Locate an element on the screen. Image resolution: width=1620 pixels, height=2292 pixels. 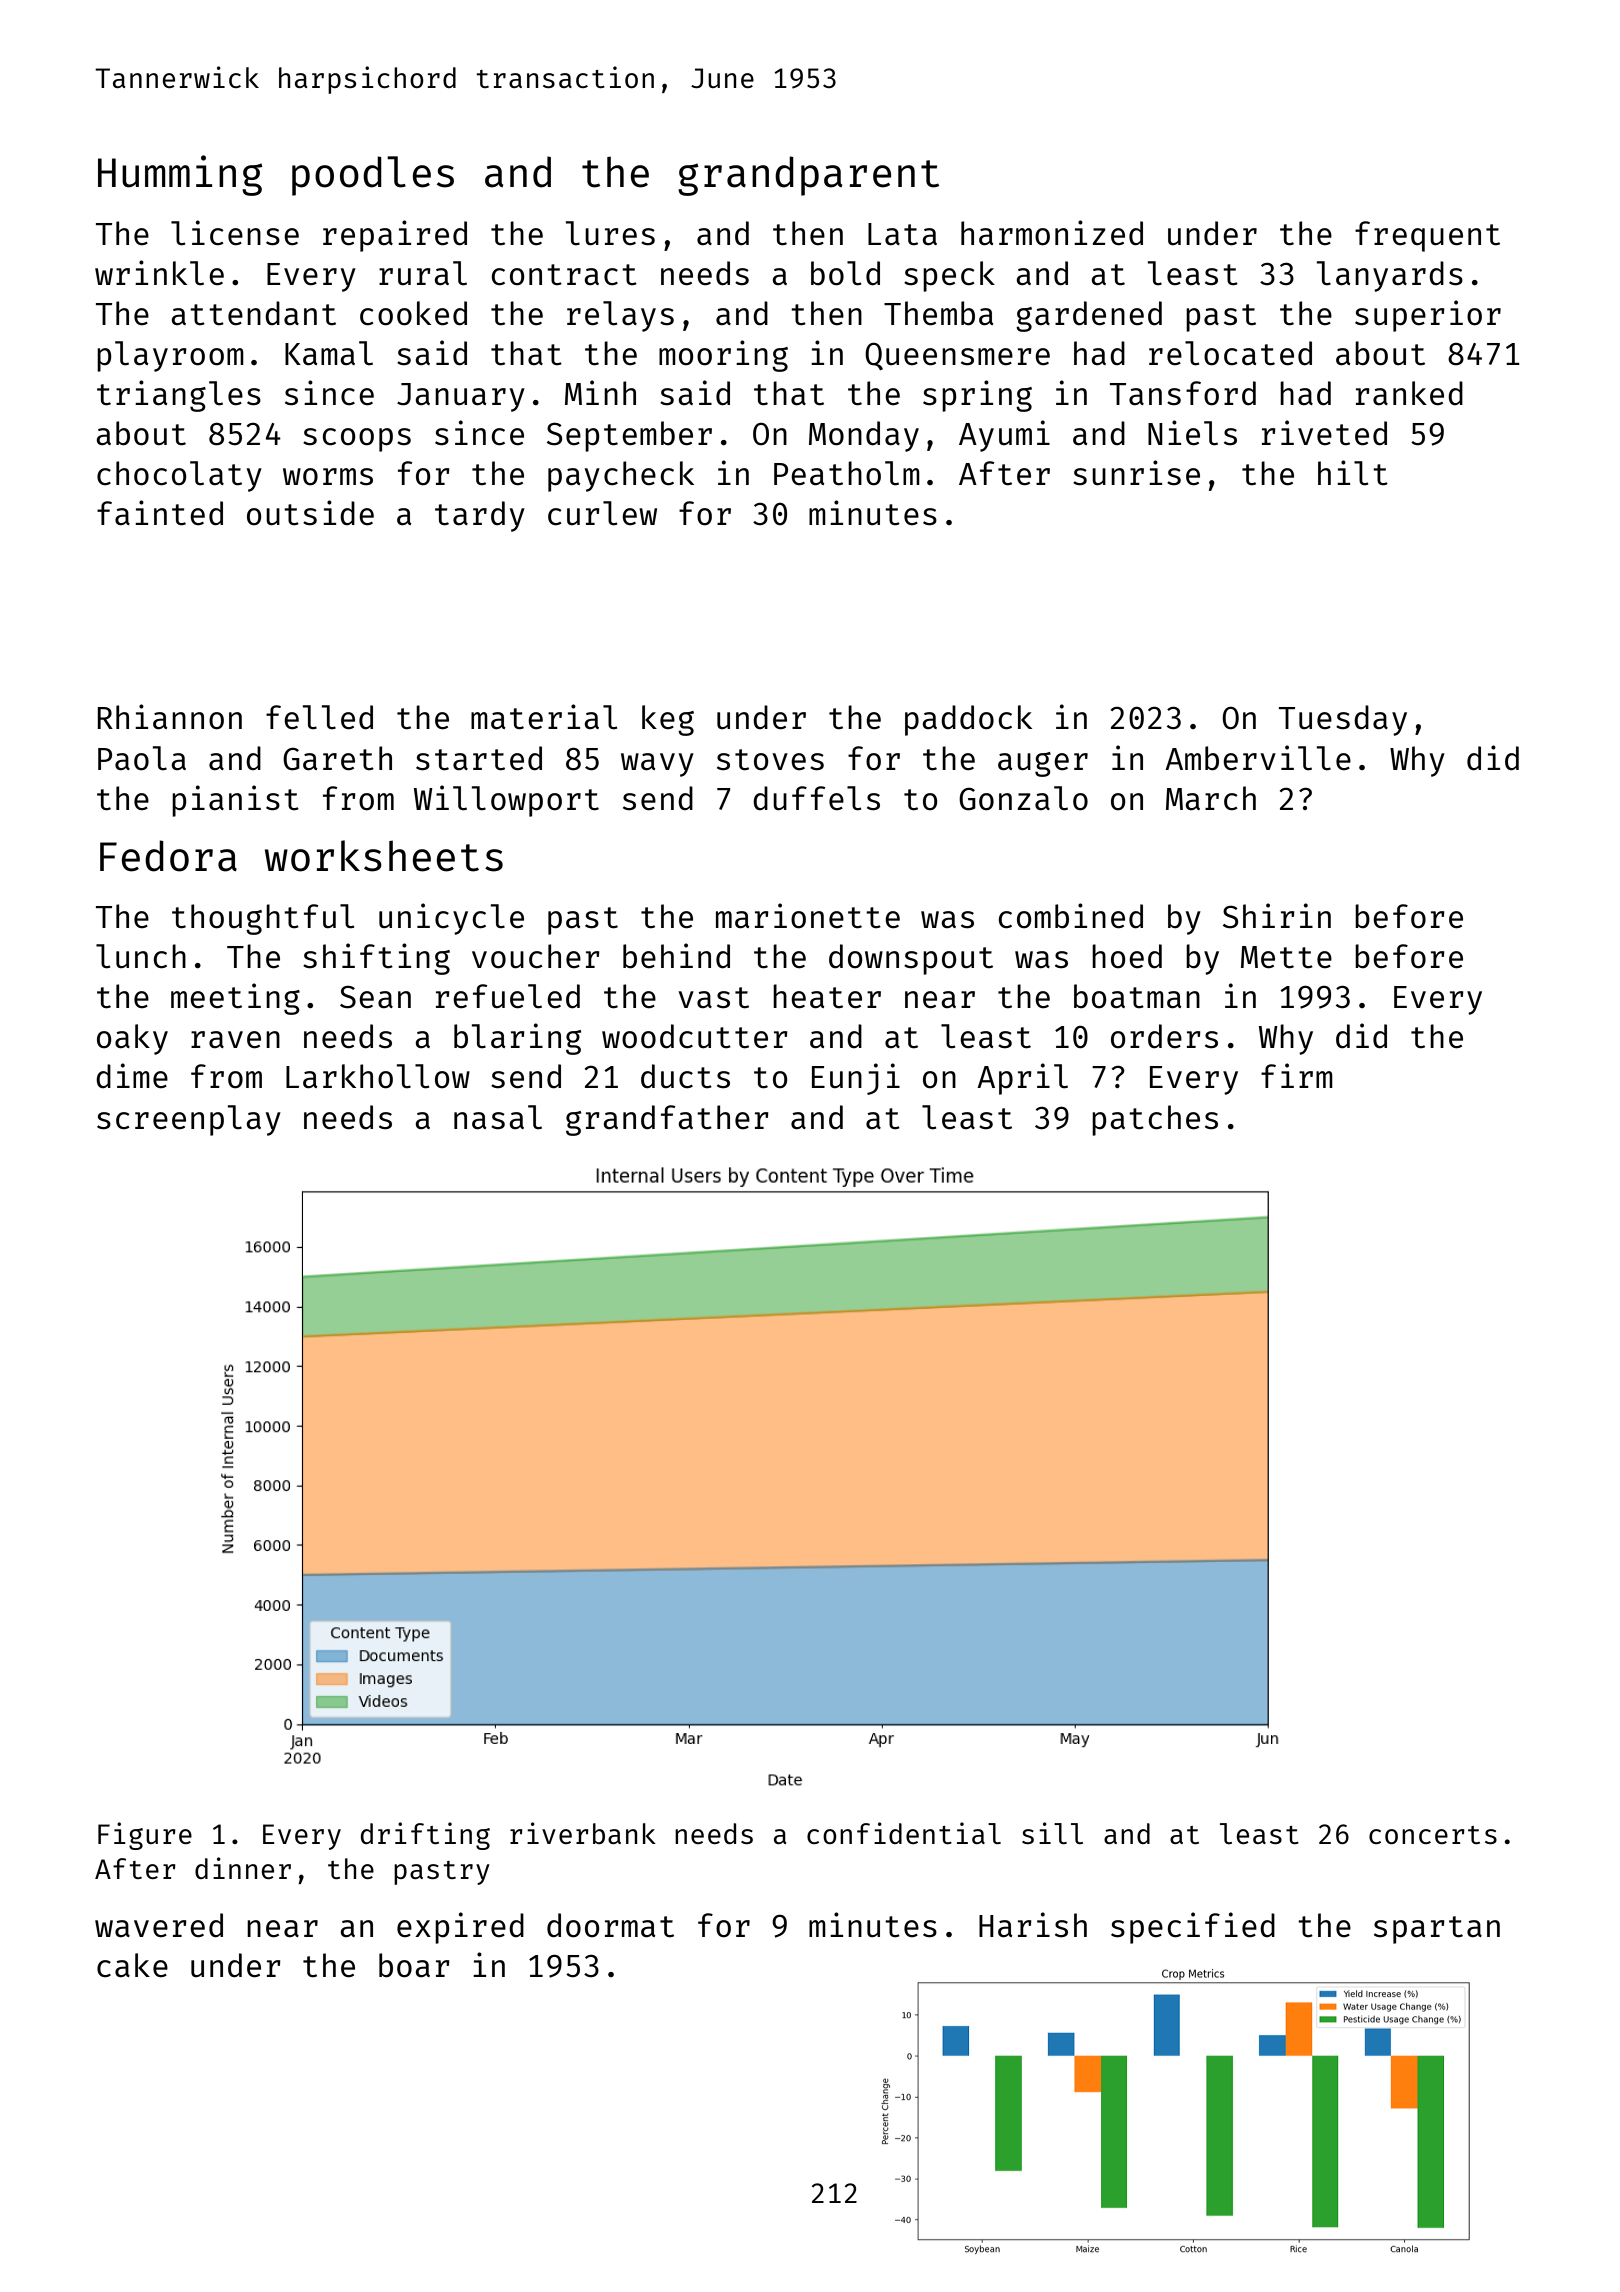
frequent is located at coordinates (1427, 236).
